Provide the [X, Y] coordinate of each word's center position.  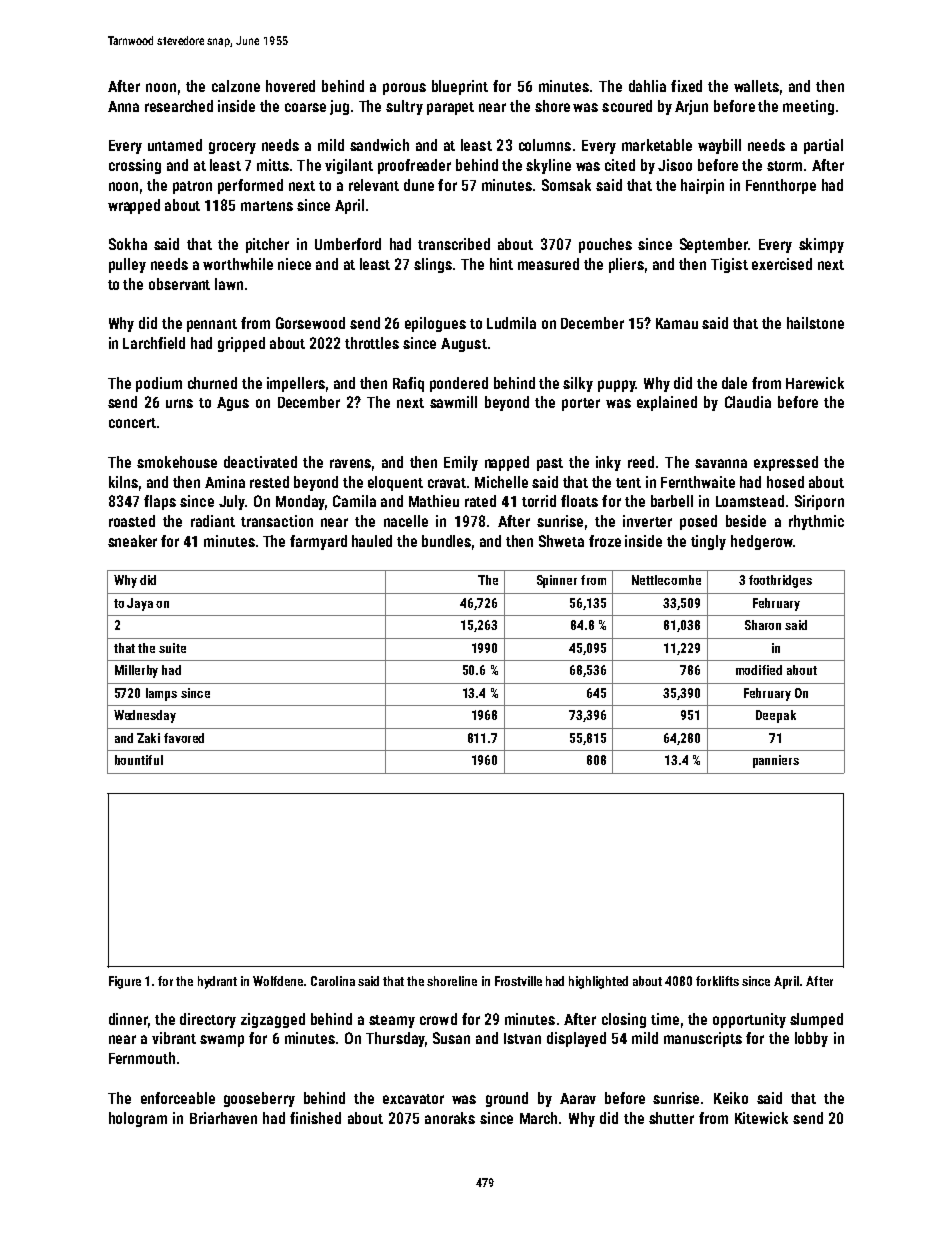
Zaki [148, 738]
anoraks [450, 1118]
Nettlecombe [666, 580]
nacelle [406, 521]
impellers [296, 384]
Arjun [691, 107]
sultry [404, 107]
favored [184, 738]
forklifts [717, 981]
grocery [232, 148]
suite [172, 648]
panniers [776, 761]
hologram [138, 1119]
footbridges [780, 581]
